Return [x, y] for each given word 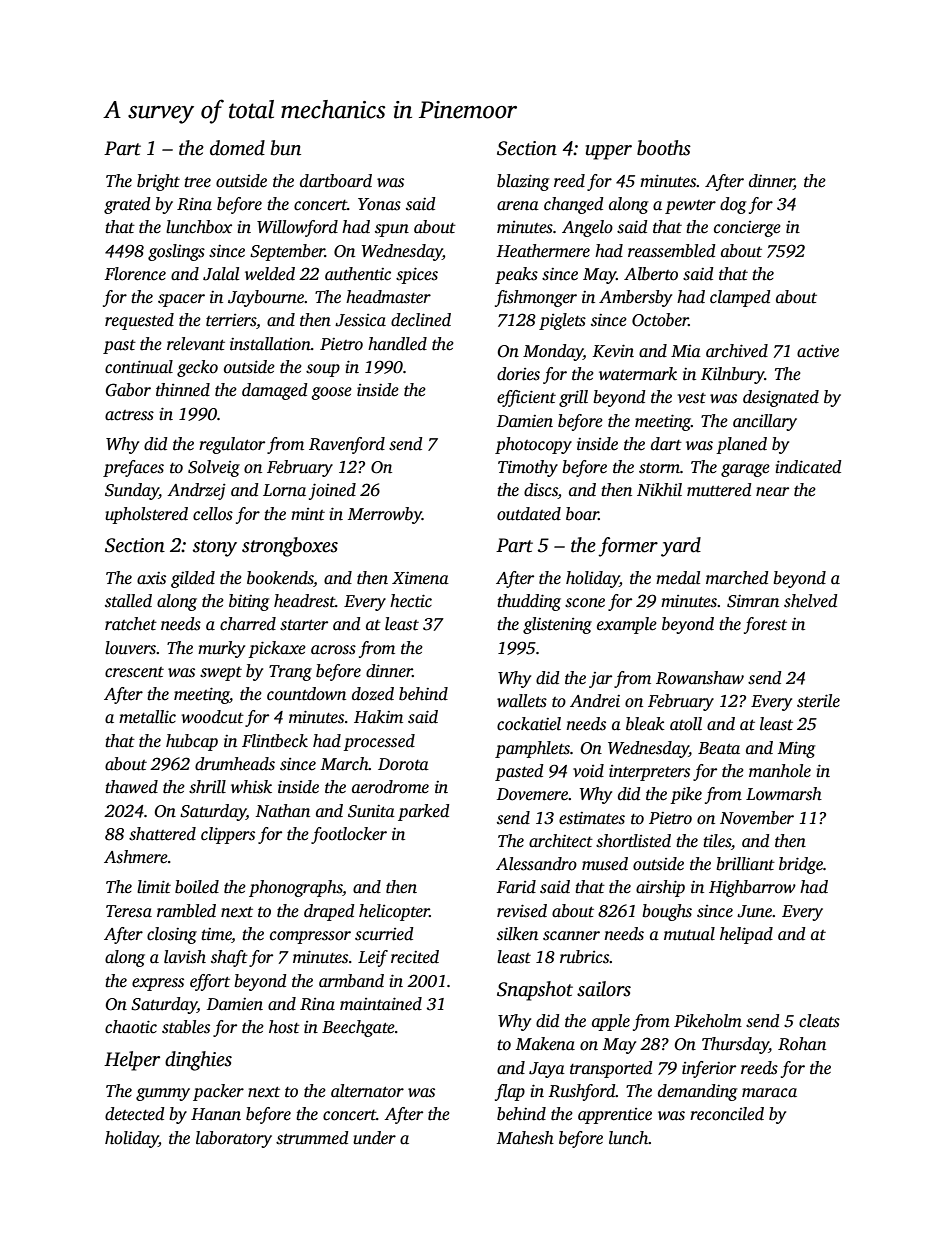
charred [248, 624]
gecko [197, 368]
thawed [131, 787]
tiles [717, 841]
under [374, 1138]
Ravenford [347, 445]
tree [197, 182]
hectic [411, 601]
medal [678, 578]
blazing [523, 182]
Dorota [403, 764]
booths [664, 148]
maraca [769, 1093]
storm [659, 468]
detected [135, 1114]
